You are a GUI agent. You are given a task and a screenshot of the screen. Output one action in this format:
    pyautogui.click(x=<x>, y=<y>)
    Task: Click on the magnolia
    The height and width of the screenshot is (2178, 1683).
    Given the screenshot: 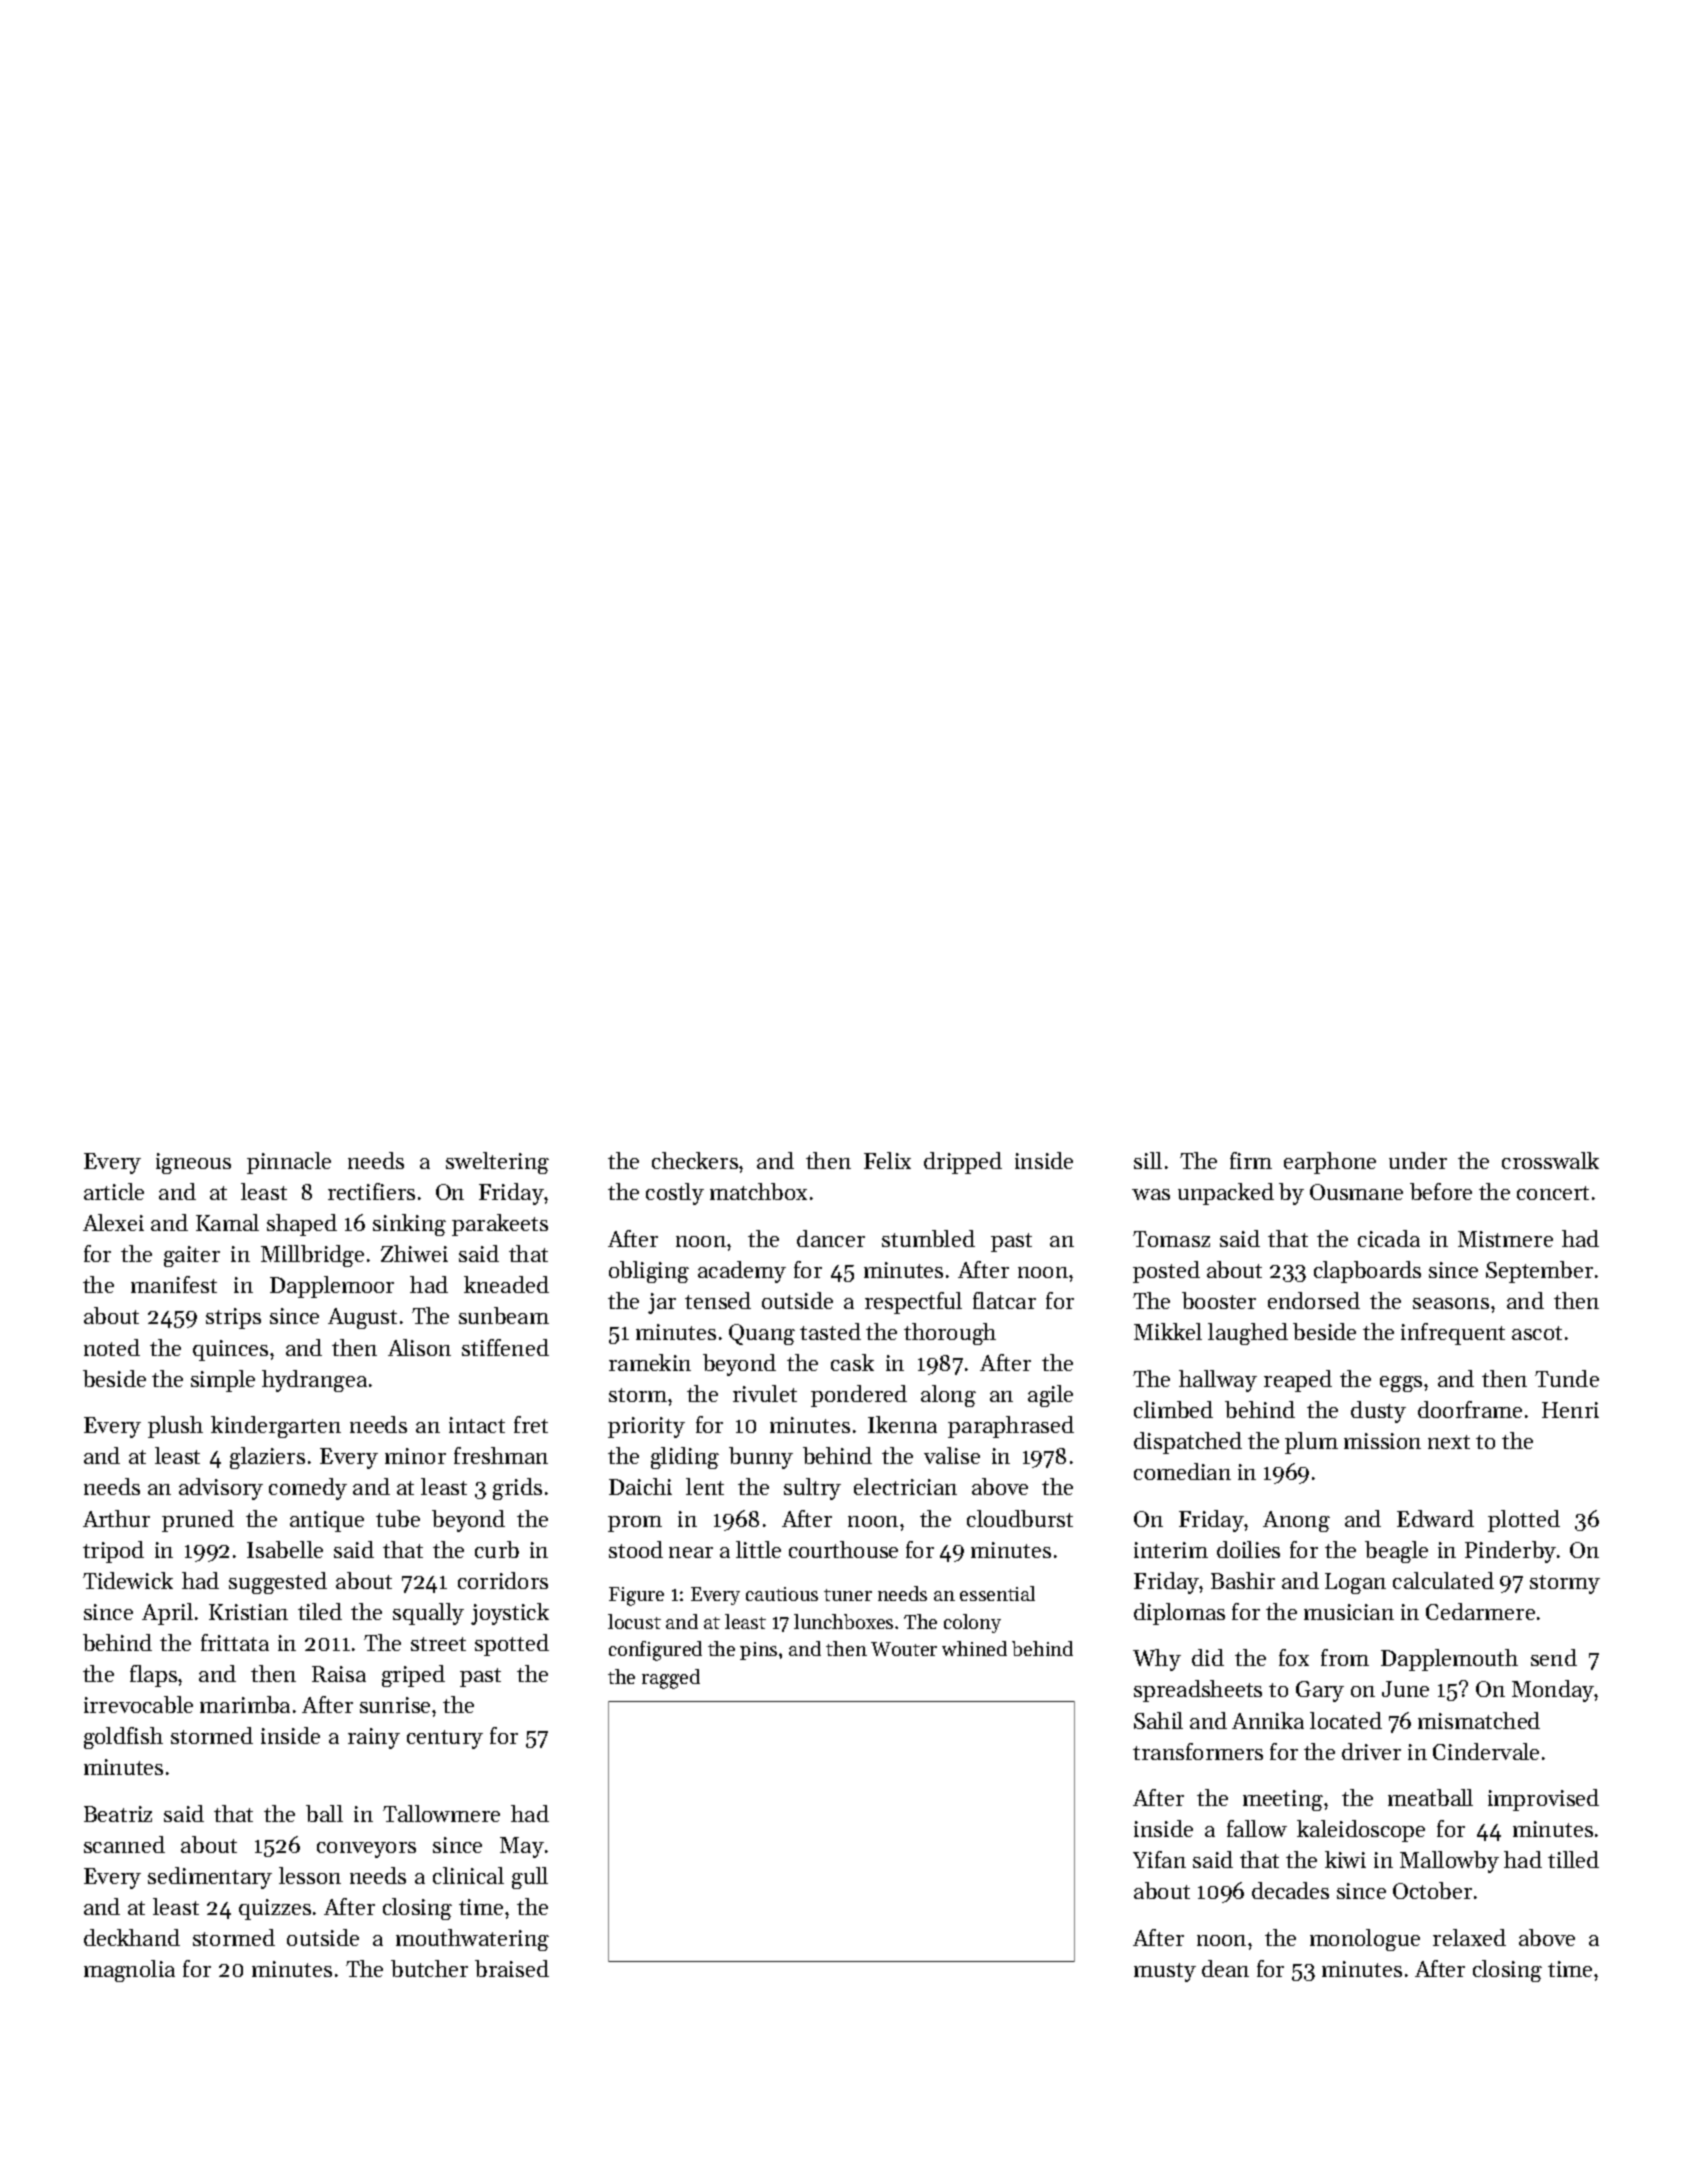 What is the action you would take?
    pyautogui.click(x=129, y=1971)
